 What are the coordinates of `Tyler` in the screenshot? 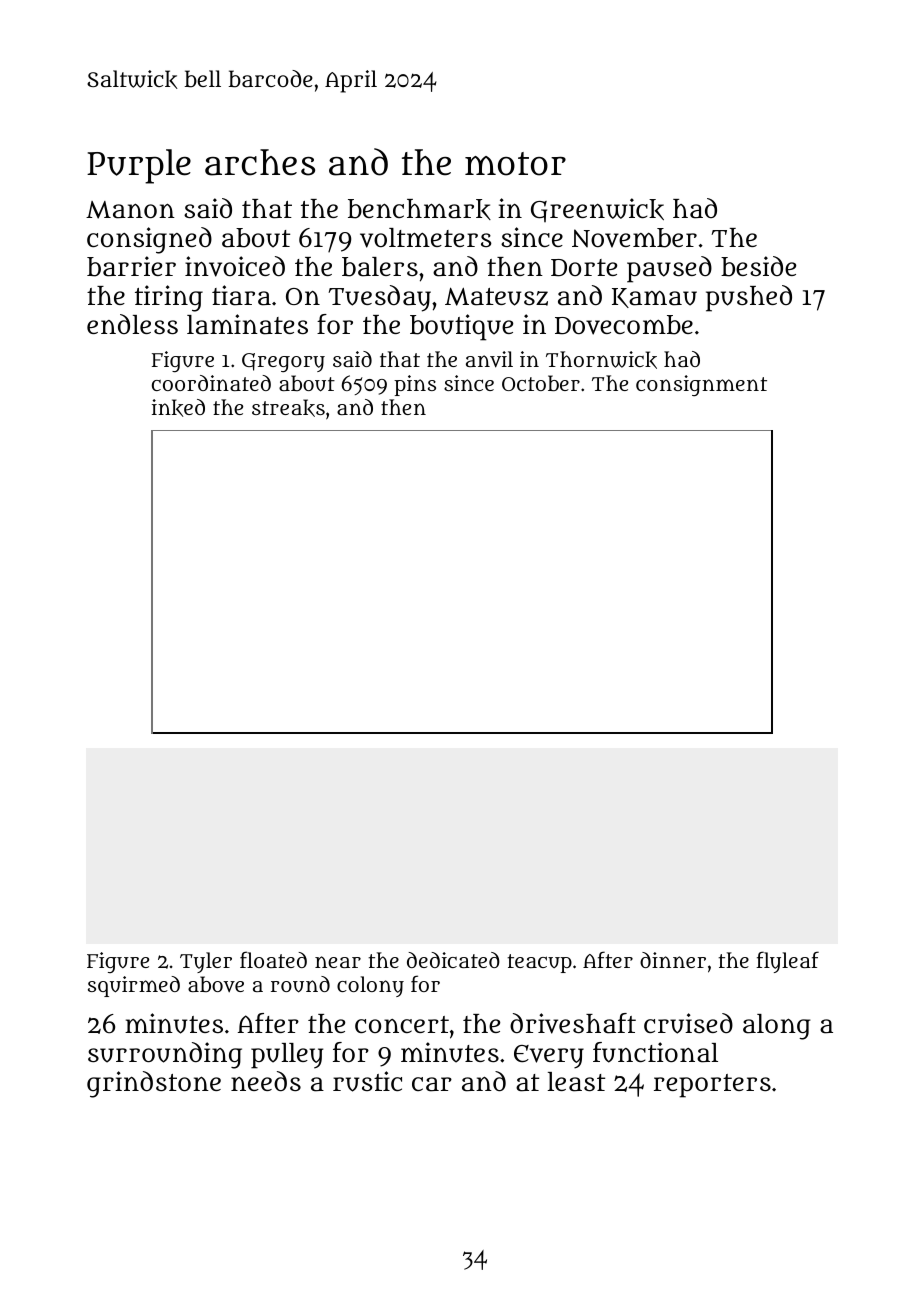 It's located at (206, 962).
